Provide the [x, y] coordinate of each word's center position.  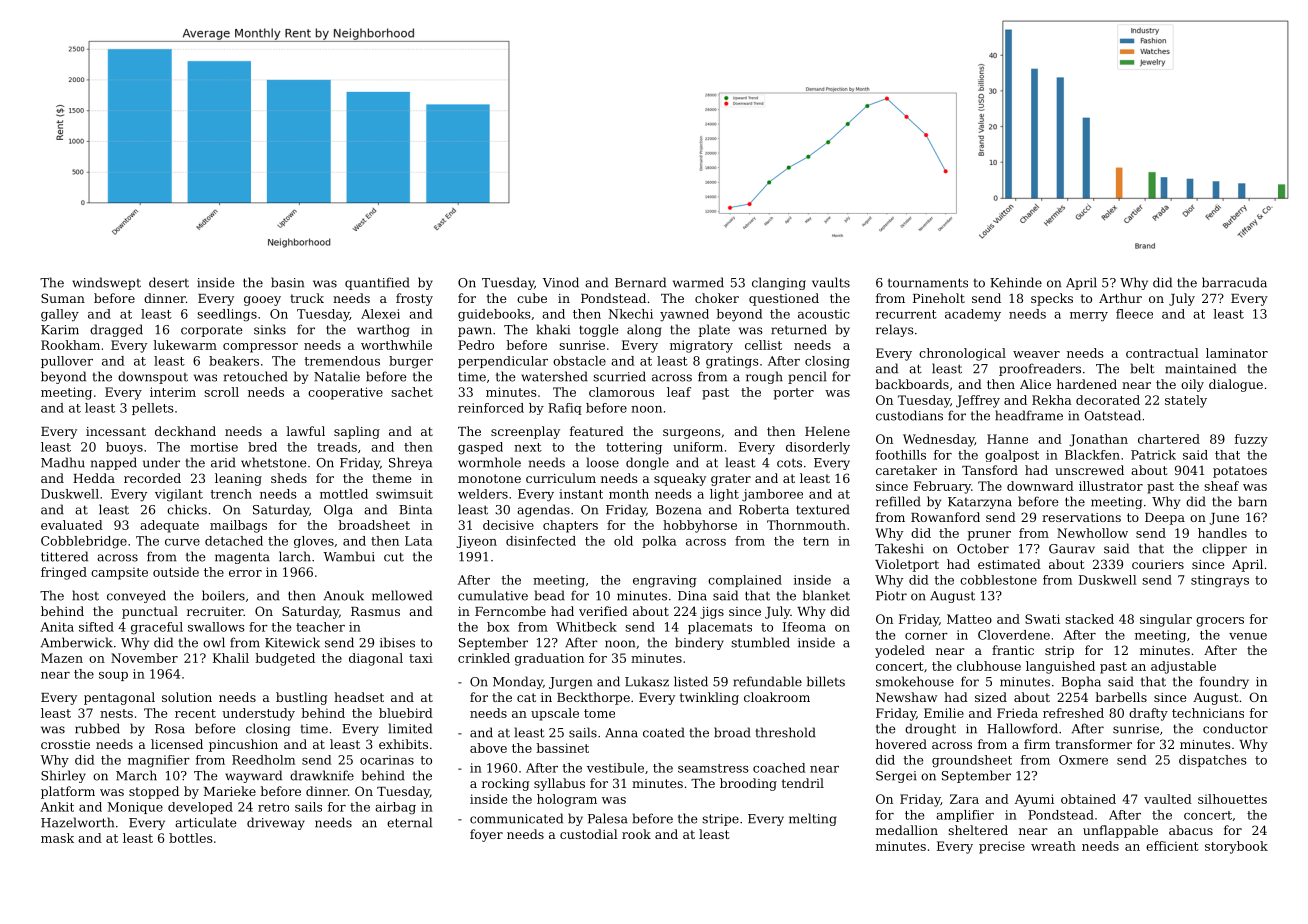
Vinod [561, 282]
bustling [302, 698]
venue [1248, 636]
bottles [190, 838]
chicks [187, 509]
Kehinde [1016, 282]
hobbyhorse [700, 526]
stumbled [760, 642]
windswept [106, 283]
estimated [1009, 564]
